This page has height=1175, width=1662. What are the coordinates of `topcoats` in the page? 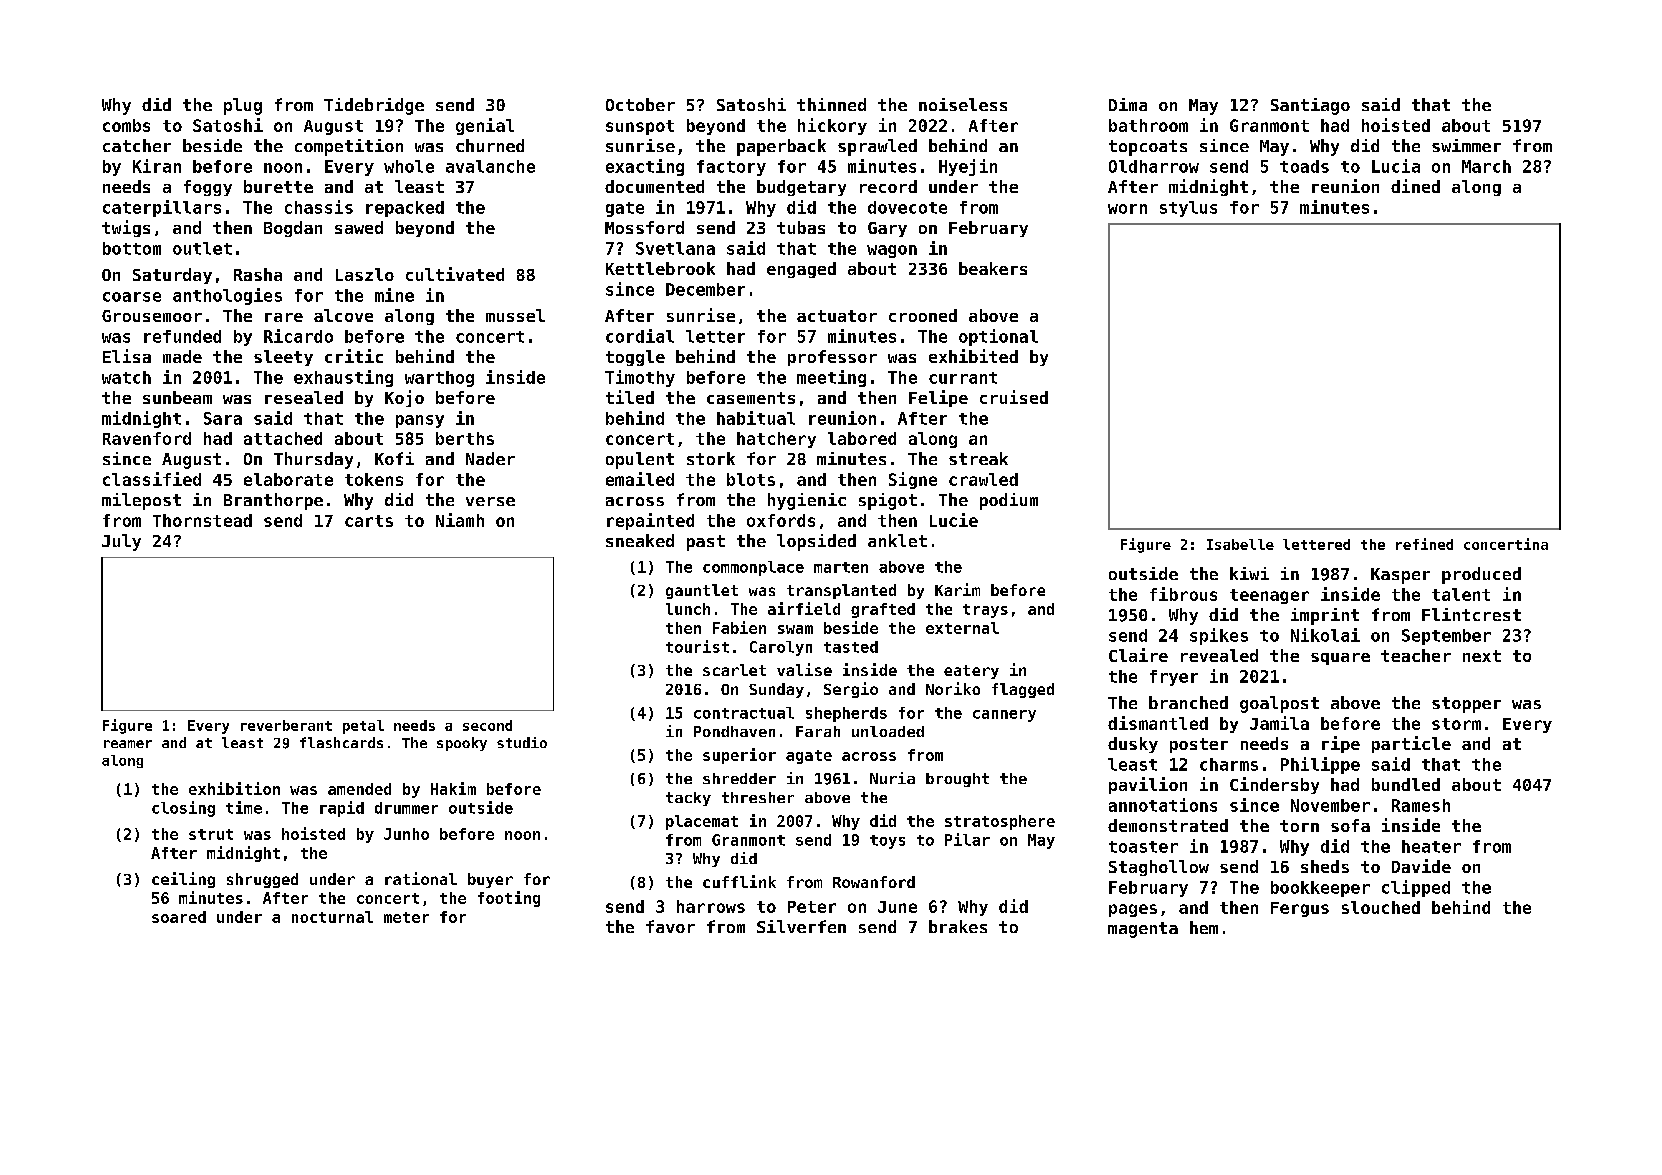 It's located at (1148, 148).
